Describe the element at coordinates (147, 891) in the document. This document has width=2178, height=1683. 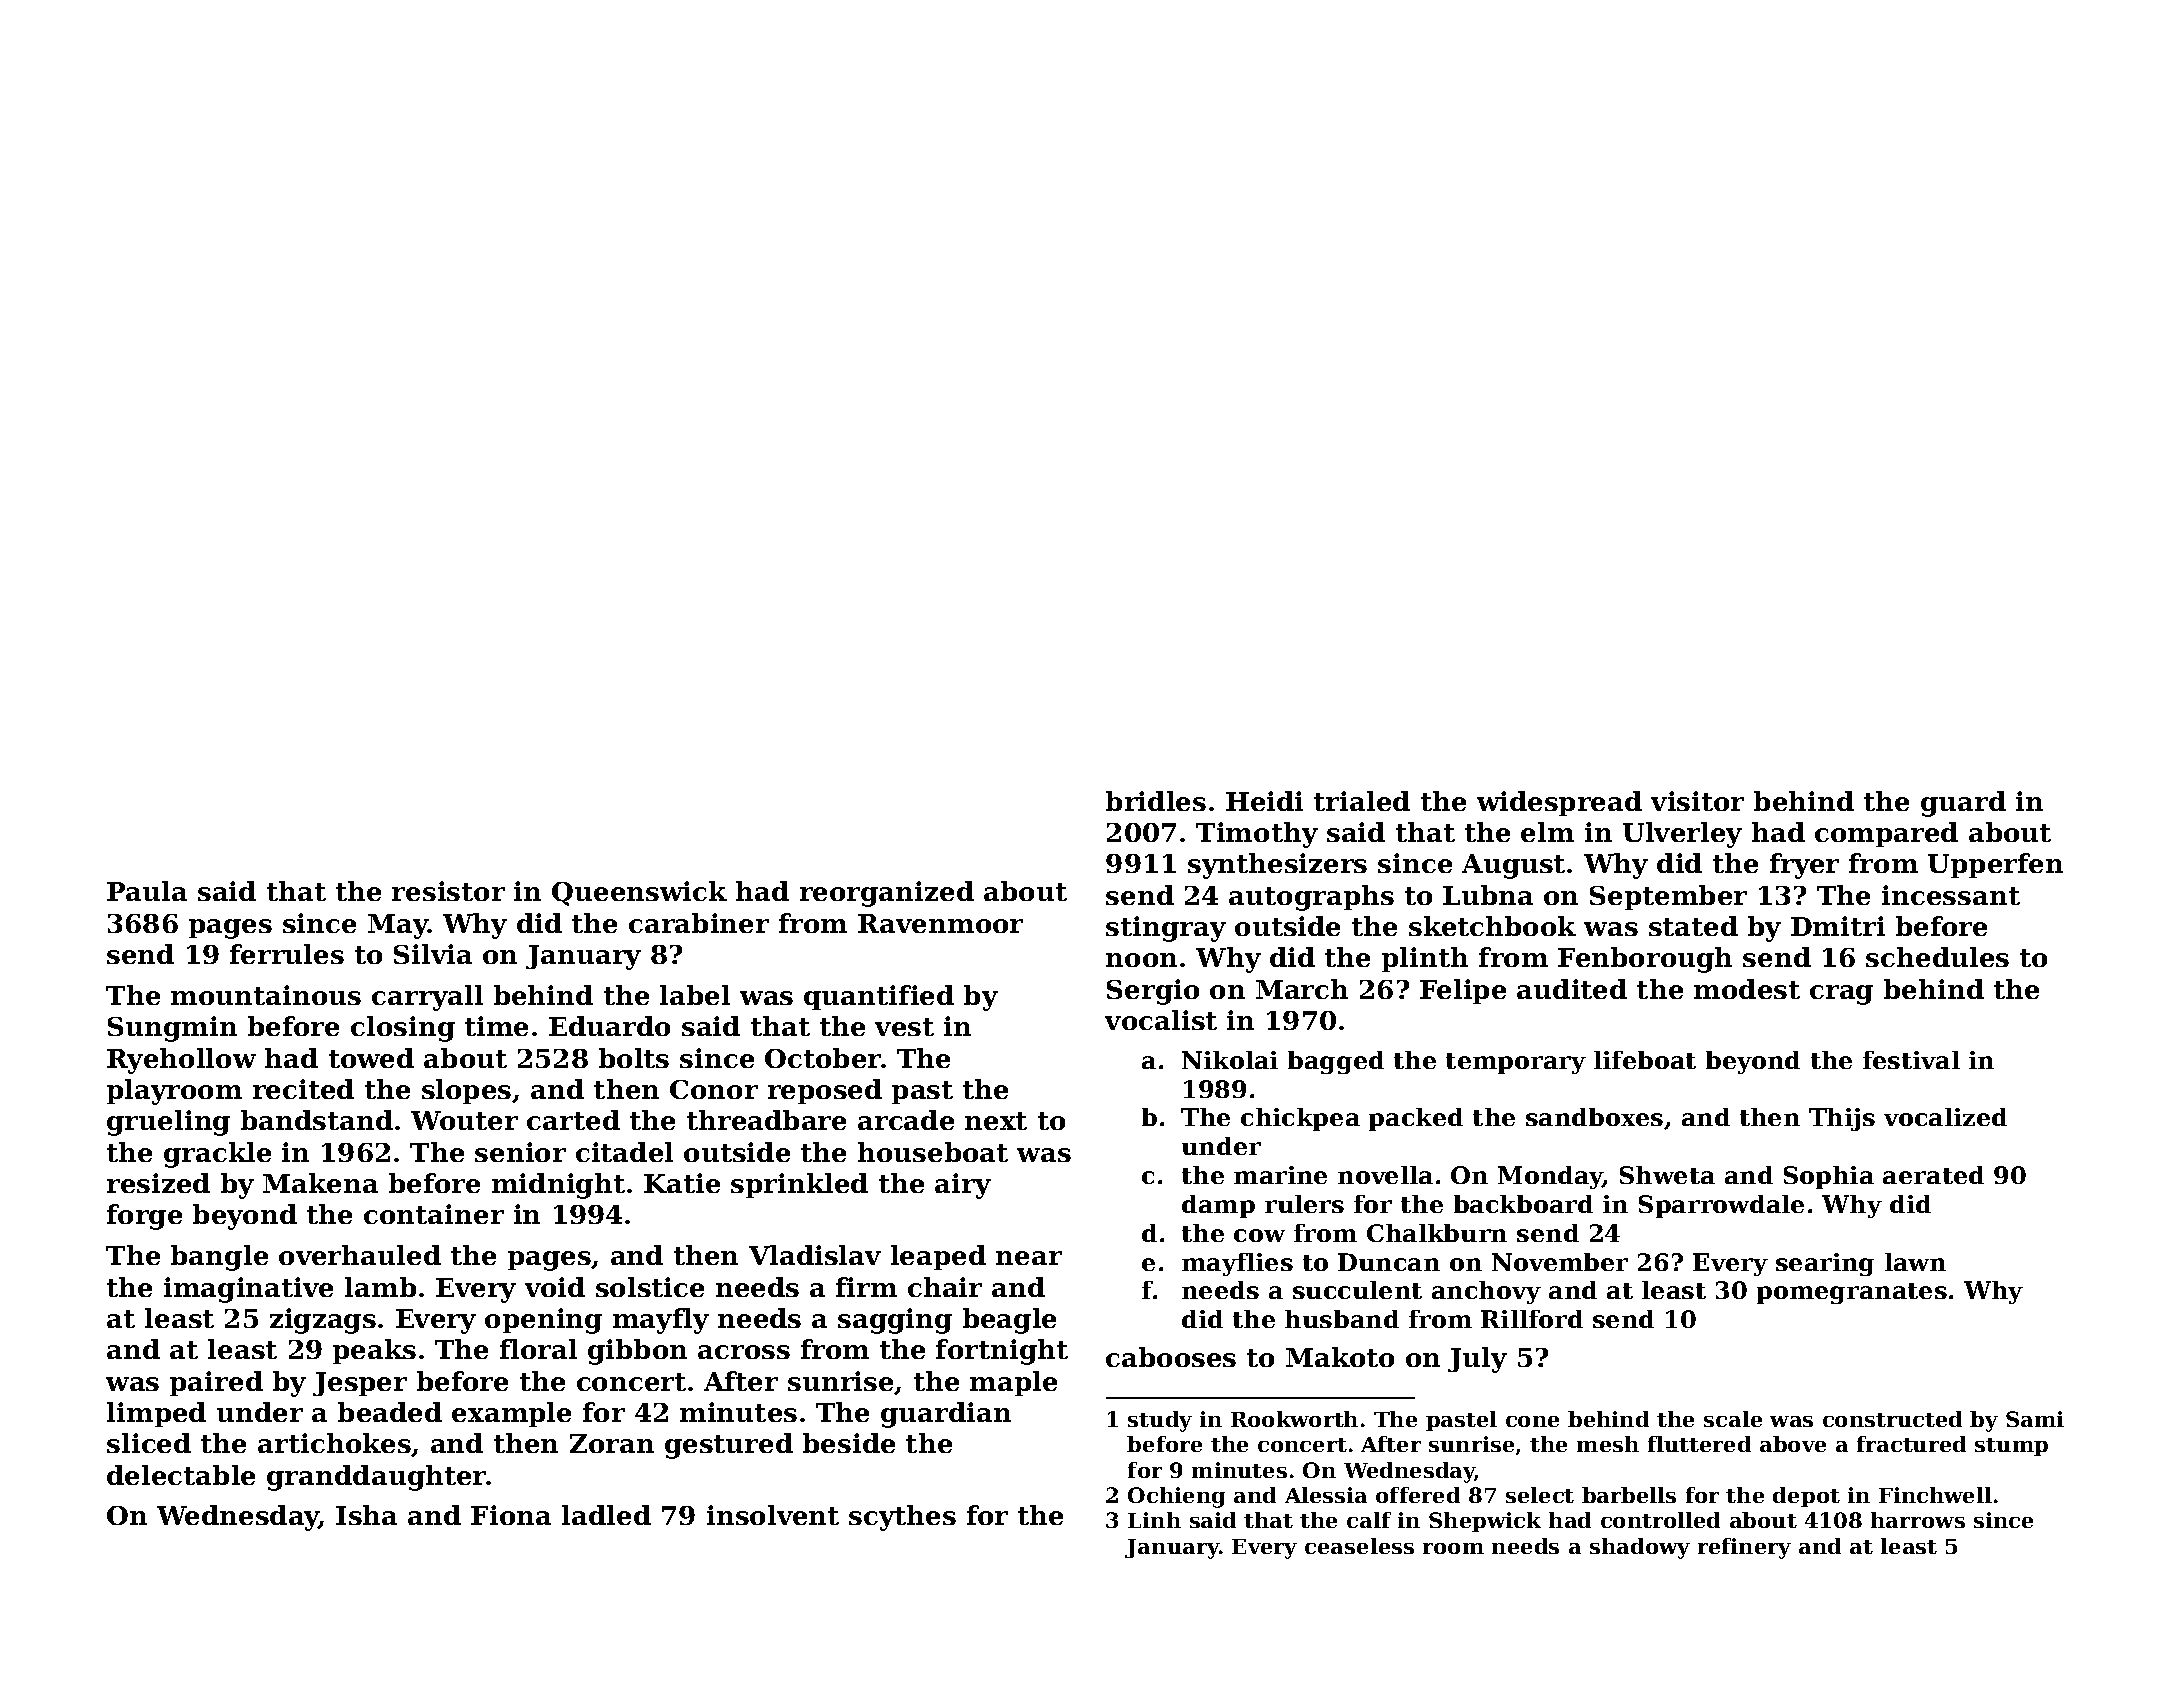
I see `Paula` at that location.
